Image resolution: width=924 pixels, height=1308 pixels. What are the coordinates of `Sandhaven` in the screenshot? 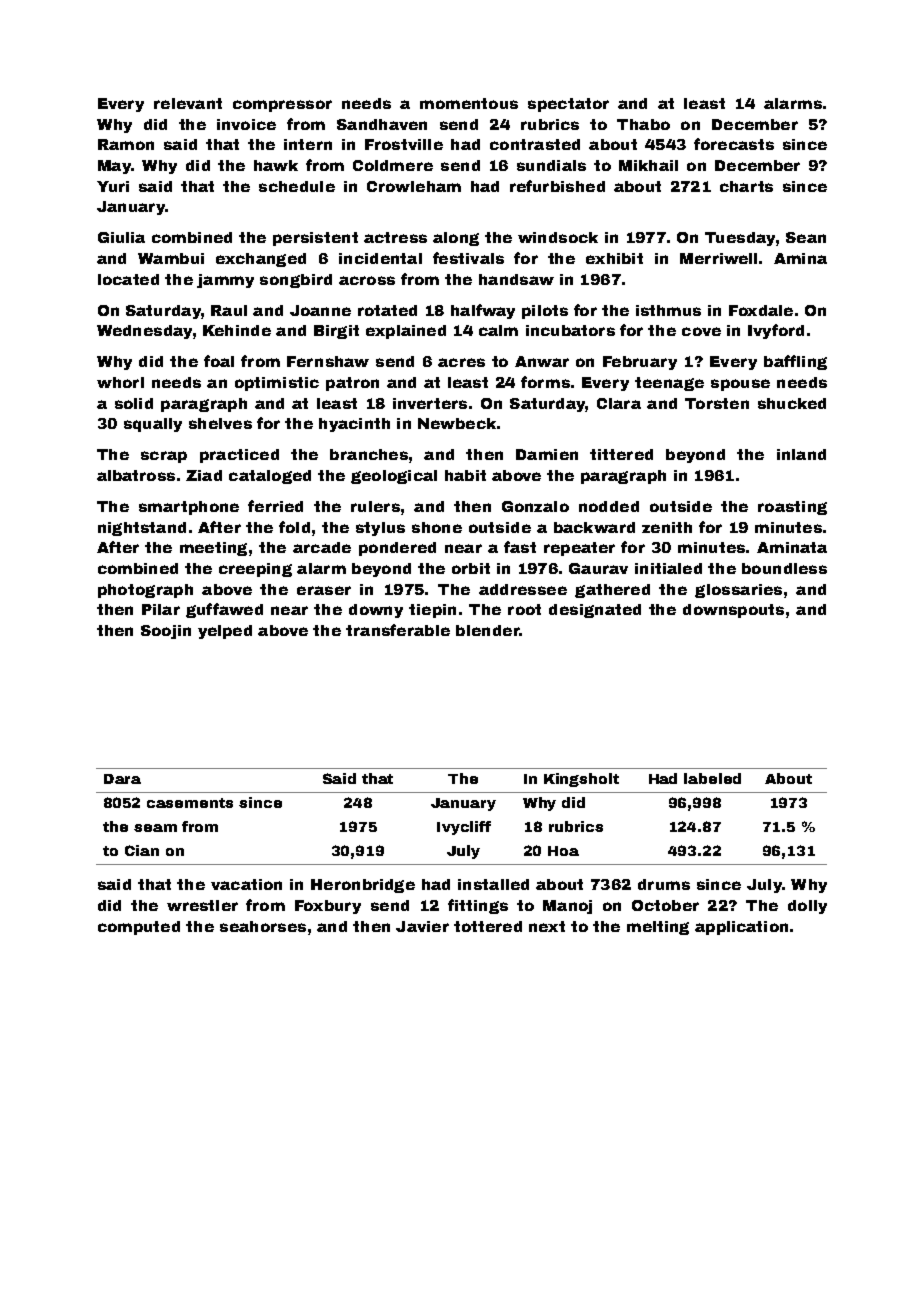 It's located at (382, 124).
